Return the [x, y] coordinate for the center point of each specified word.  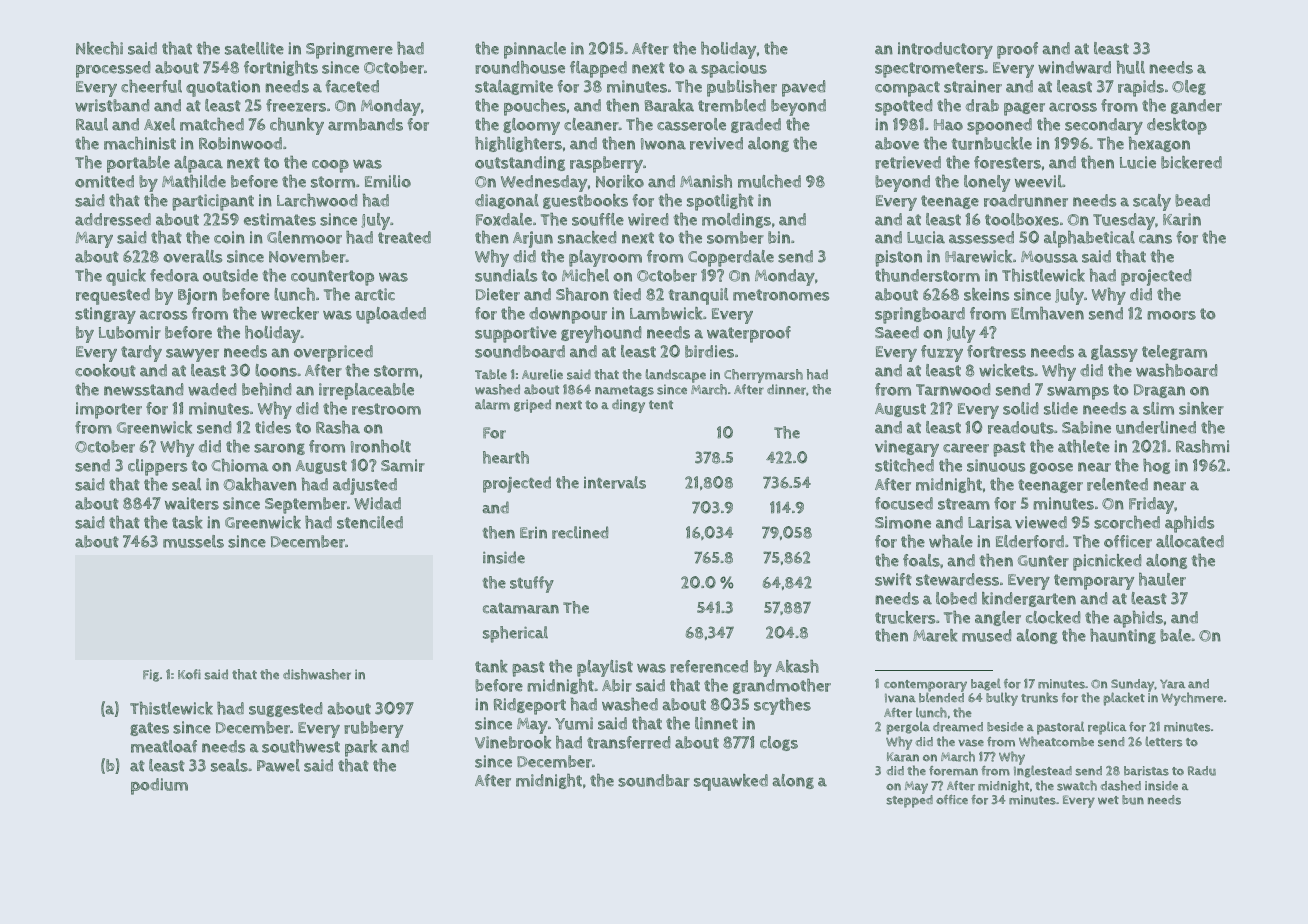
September [306, 505]
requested [113, 296]
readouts [1021, 427]
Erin [533, 533]
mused [987, 635]
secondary [1104, 126]
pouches [535, 107]
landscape [676, 376]
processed [113, 69]
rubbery [373, 729]
